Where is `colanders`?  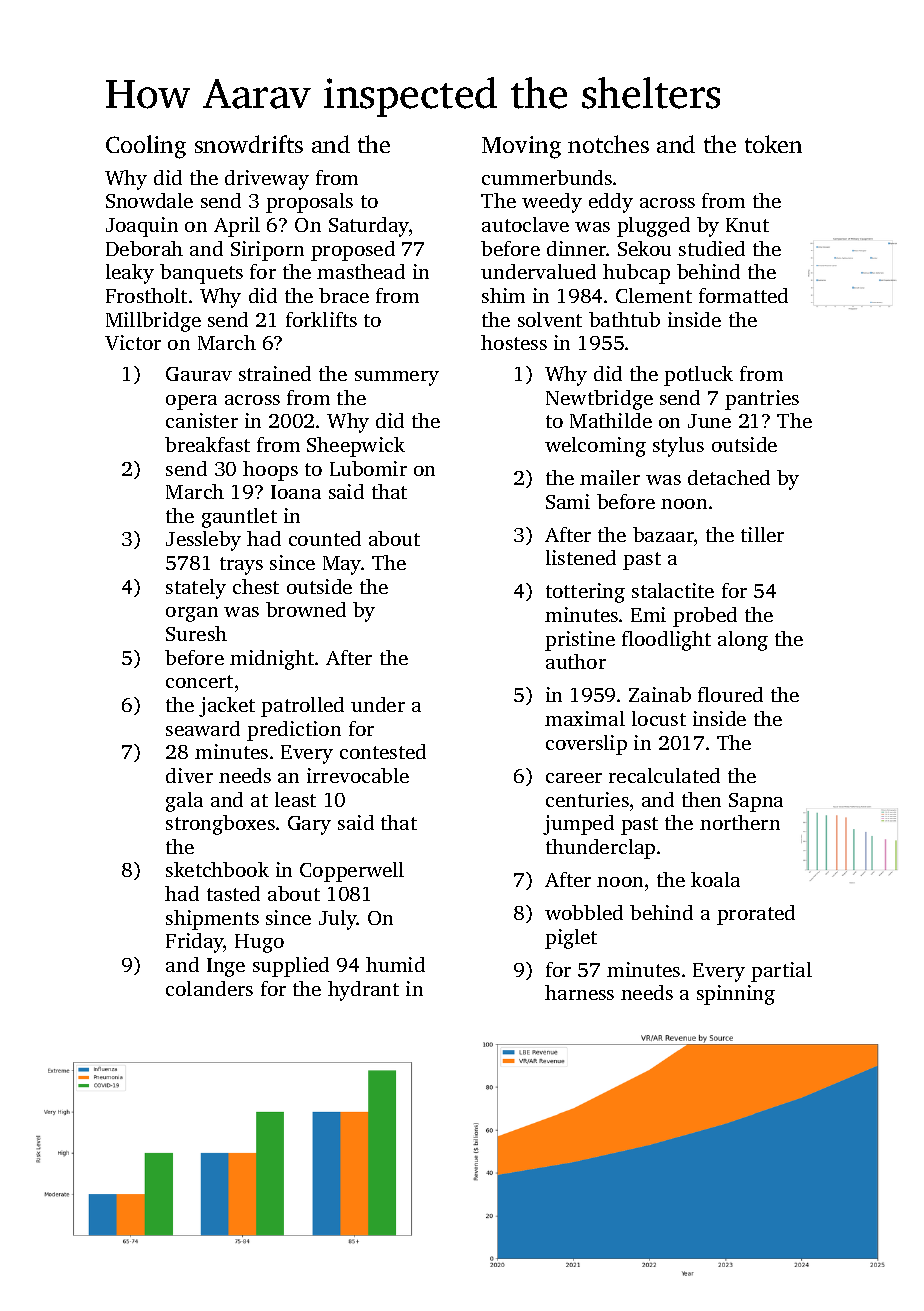
colanders is located at coordinates (209, 988).
